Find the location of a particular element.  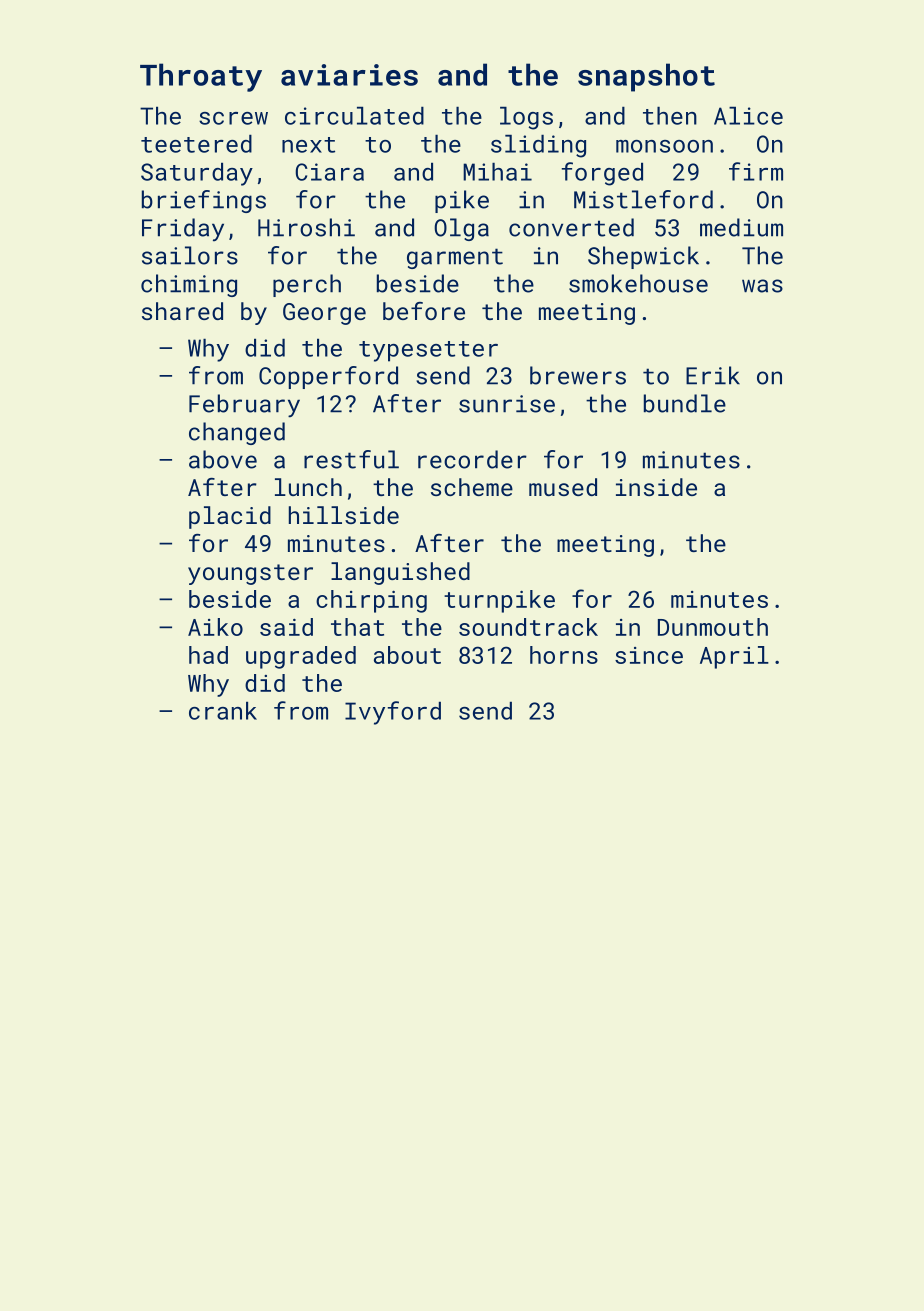

circulated is located at coordinates (354, 115).
